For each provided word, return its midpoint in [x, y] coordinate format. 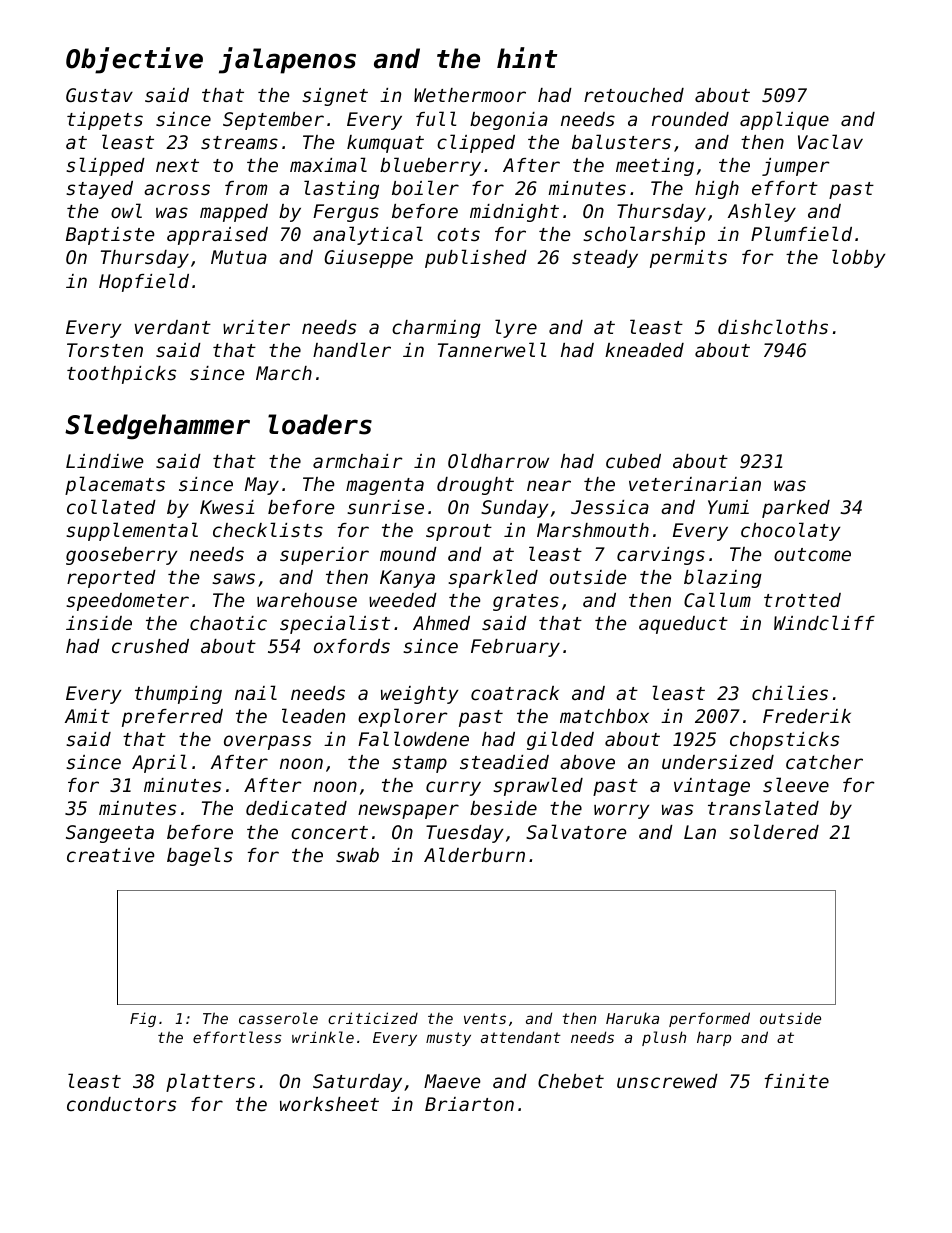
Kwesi [227, 507]
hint [527, 57]
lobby [858, 258]
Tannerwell [492, 349]
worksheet [329, 1104]
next [177, 165]
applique [784, 120]
